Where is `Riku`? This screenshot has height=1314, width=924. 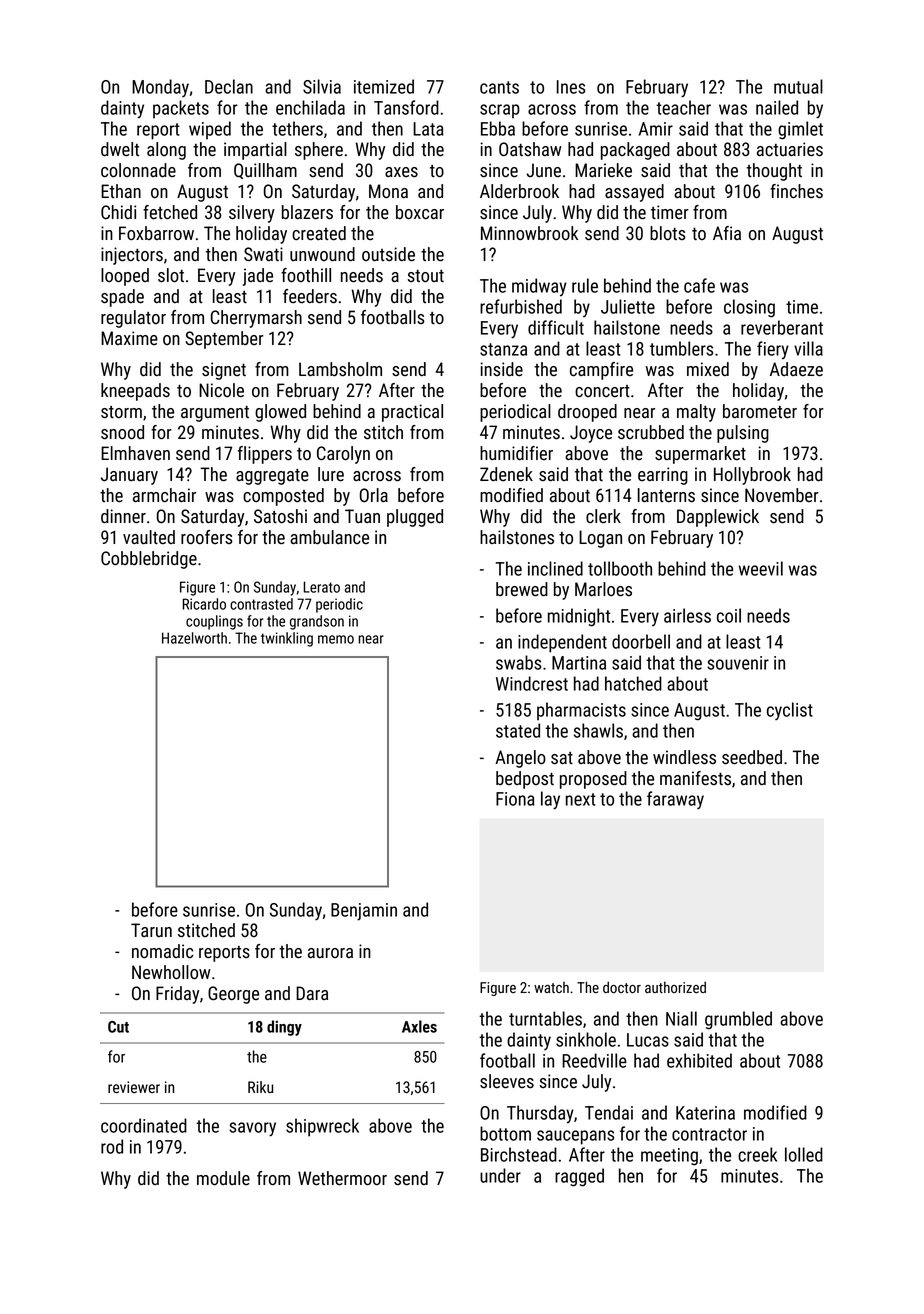 Riku is located at coordinates (260, 1087).
